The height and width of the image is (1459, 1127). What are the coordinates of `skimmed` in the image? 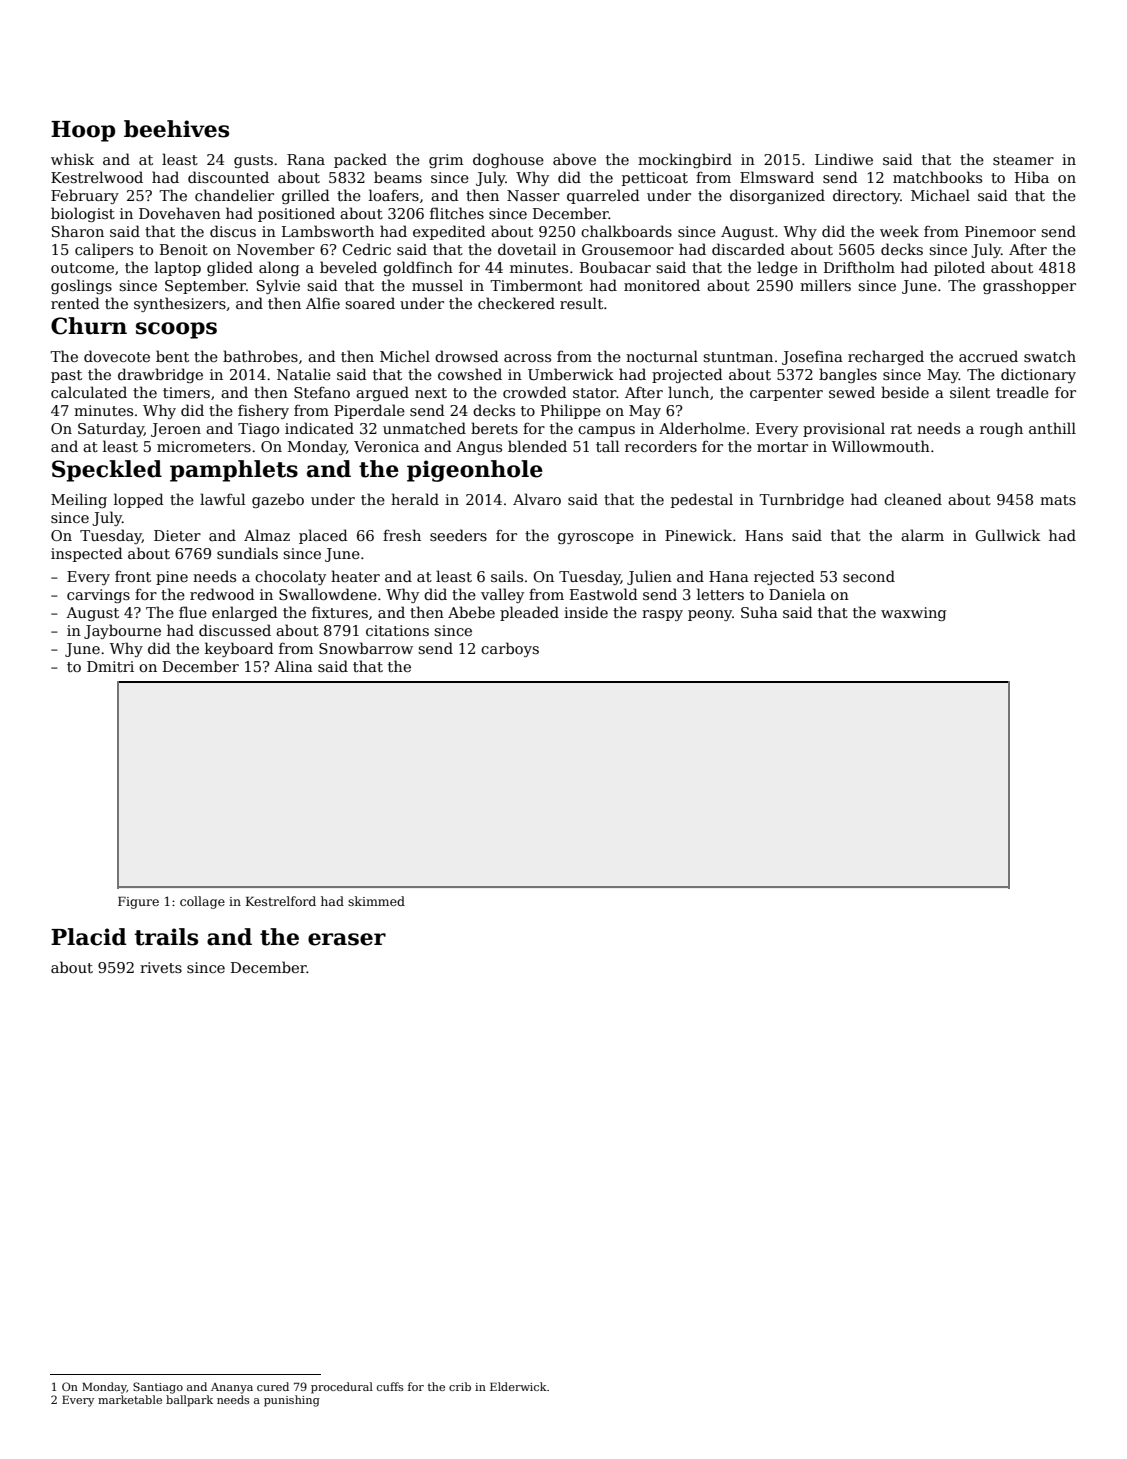 It's located at (376, 901).
